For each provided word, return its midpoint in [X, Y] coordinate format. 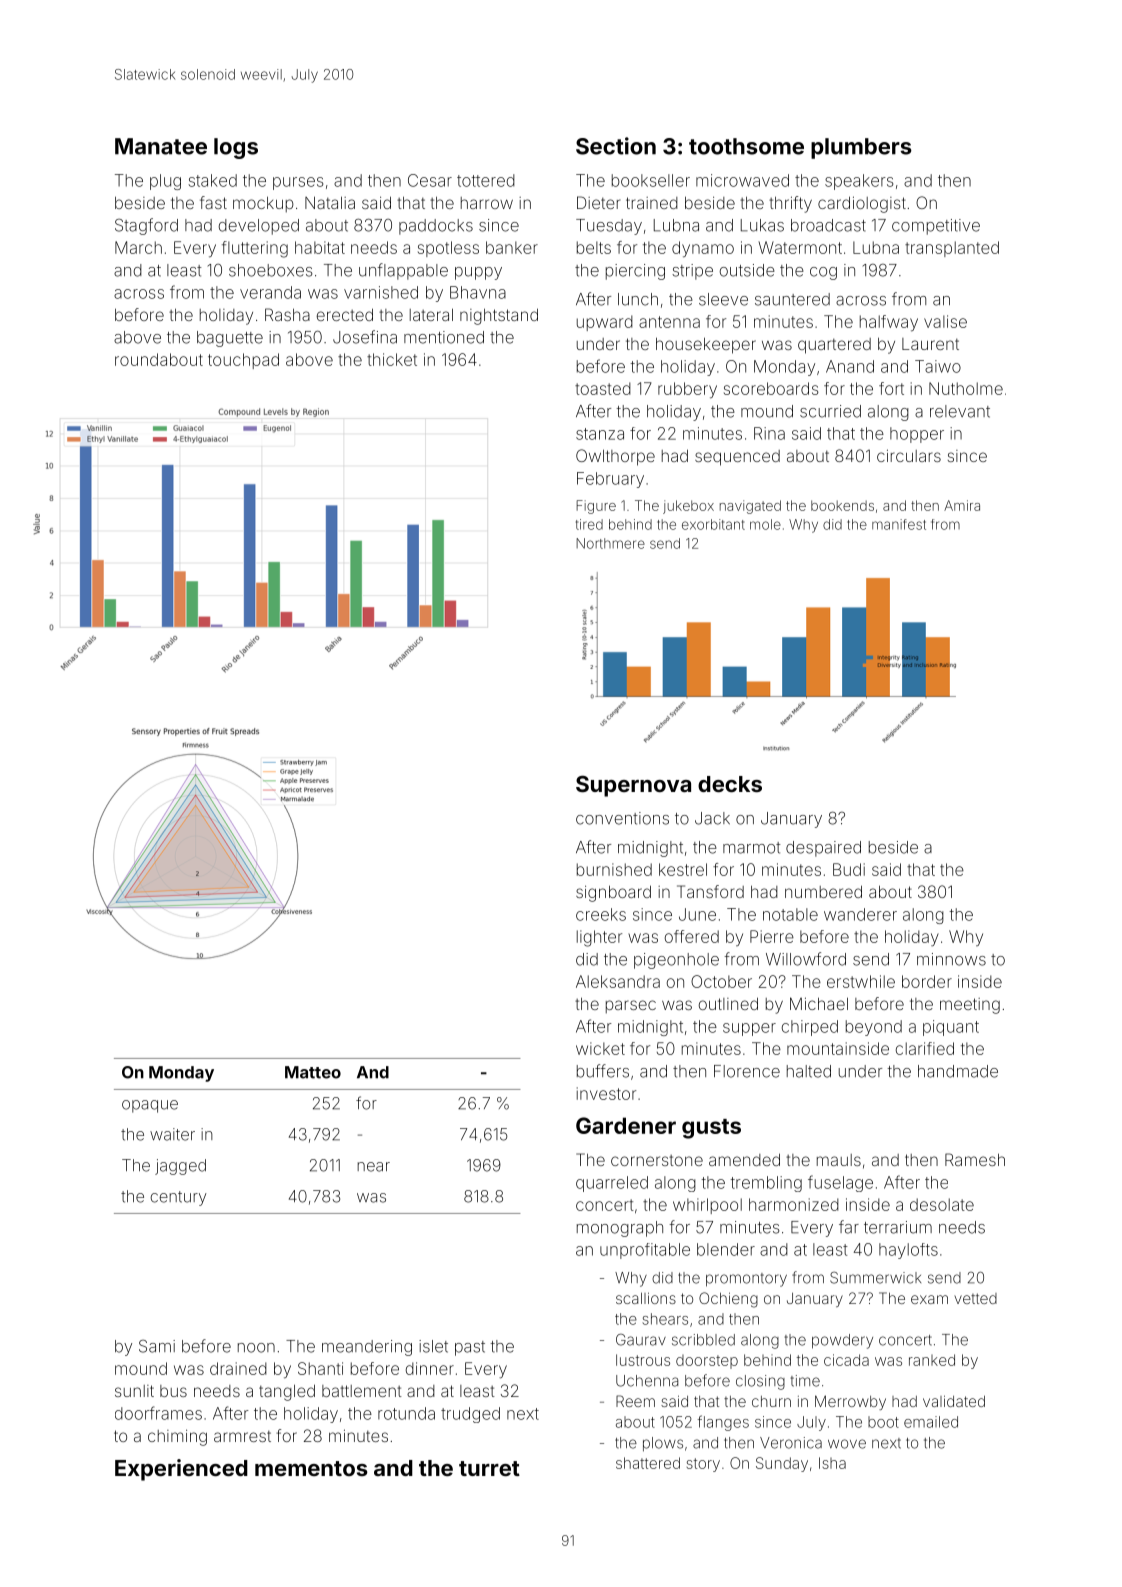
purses [298, 183]
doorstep [707, 1362]
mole [765, 524]
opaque [150, 1106]
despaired [823, 849]
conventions [622, 818]
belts [594, 247]
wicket [600, 1048]
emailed [931, 1422]
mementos [311, 1468]
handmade [958, 1071]
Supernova [633, 786]
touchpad [243, 361]
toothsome [746, 146]
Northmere [610, 543]
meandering [367, 1348]
